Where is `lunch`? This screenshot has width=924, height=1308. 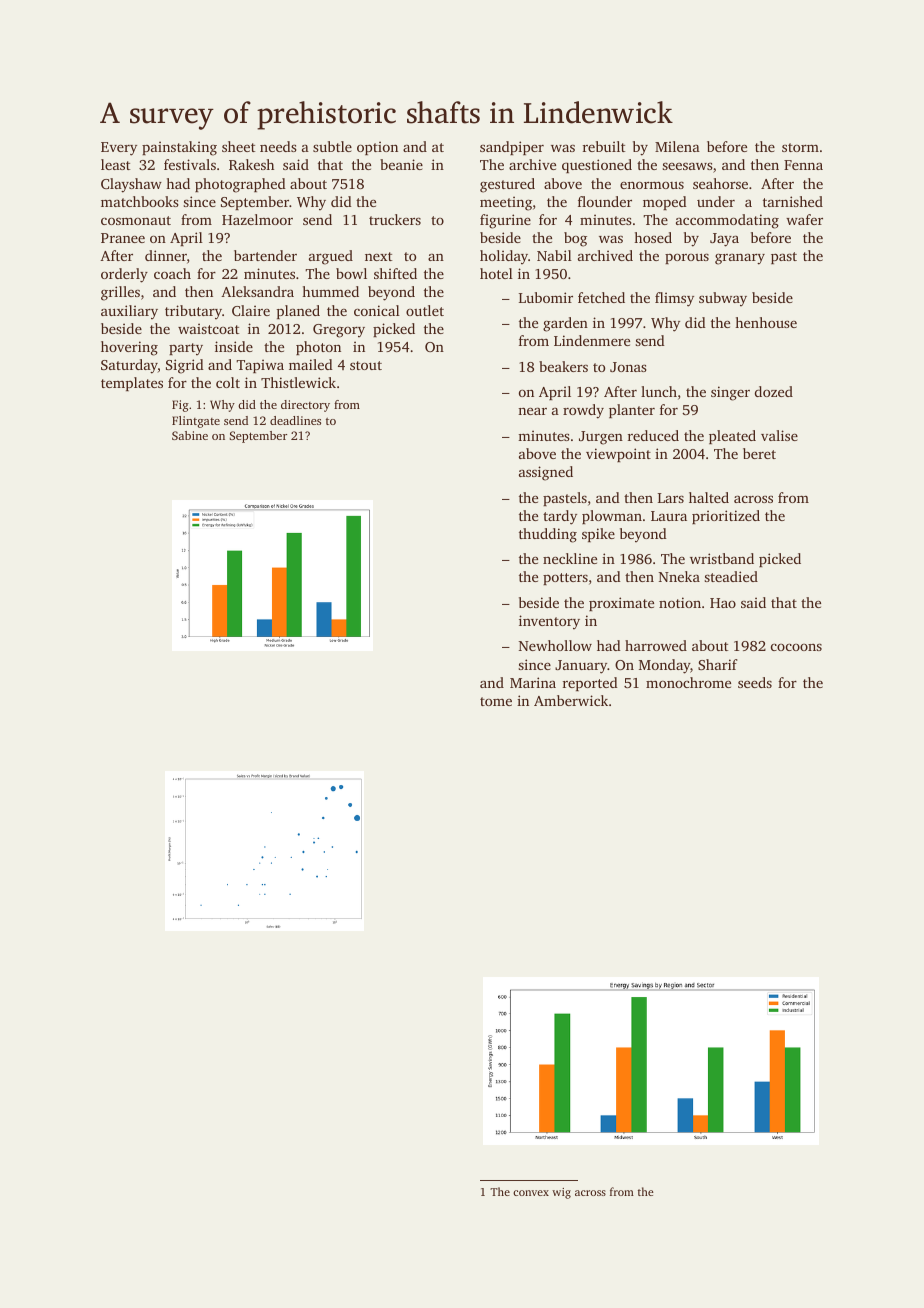
lunch is located at coordinates (659, 391).
